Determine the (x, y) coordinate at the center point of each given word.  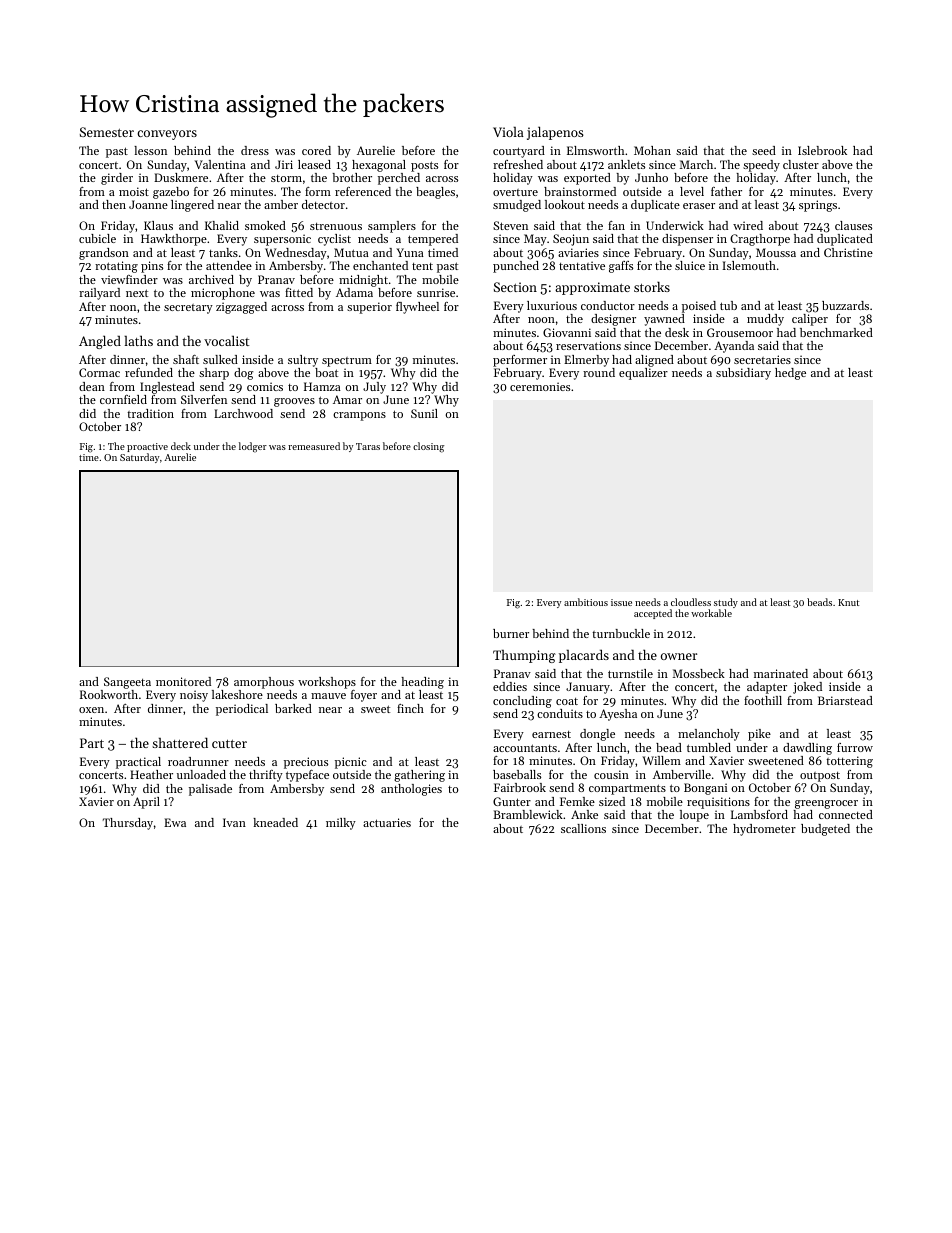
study (726, 603)
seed (764, 150)
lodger (253, 447)
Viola (508, 131)
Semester (107, 132)
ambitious (586, 602)
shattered (180, 742)
